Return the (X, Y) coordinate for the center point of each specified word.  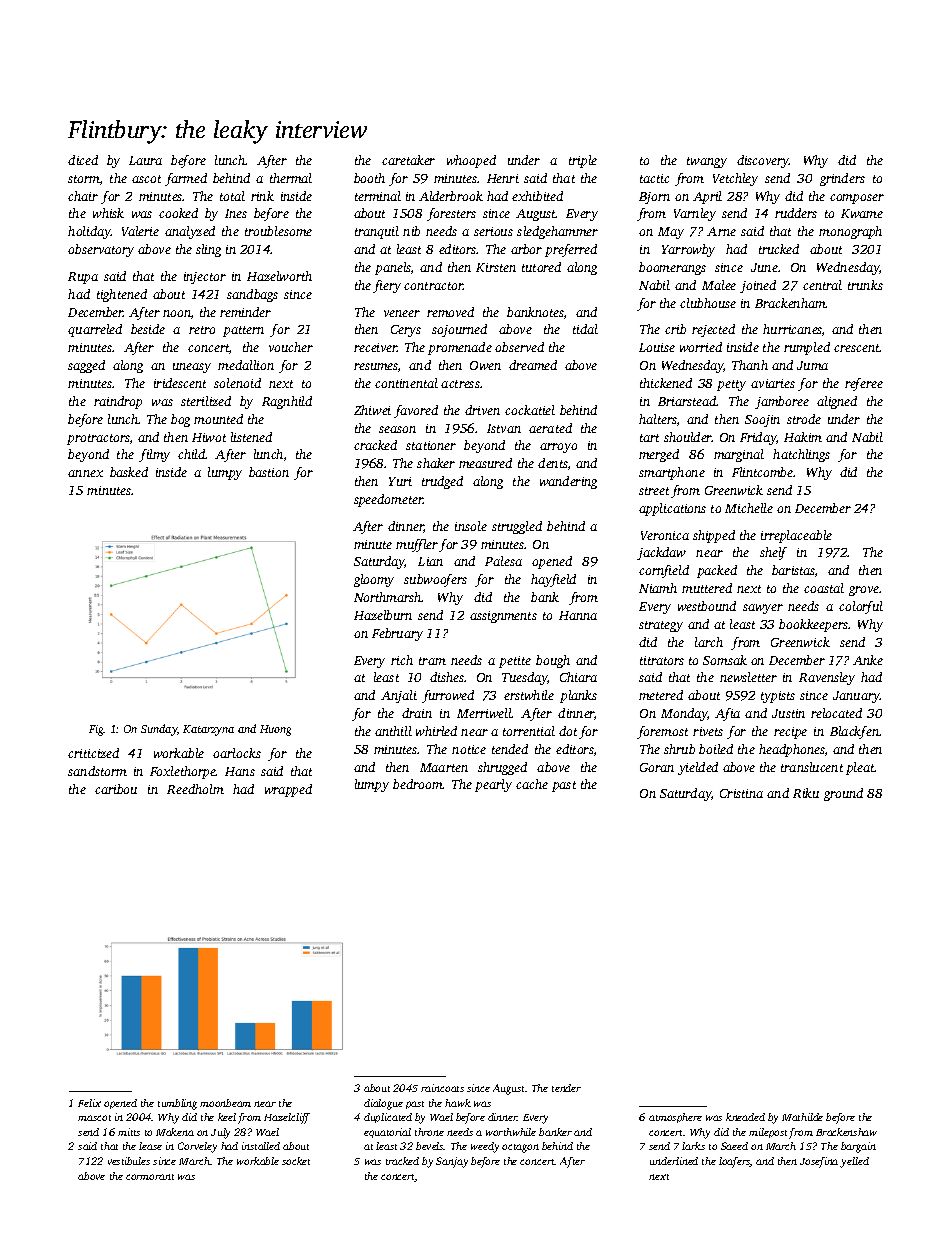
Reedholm (195, 789)
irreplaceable (796, 536)
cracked (375, 445)
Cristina (741, 793)
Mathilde (802, 1117)
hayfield (553, 580)
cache (532, 784)
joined (758, 286)
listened (251, 437)
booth (369, 178)
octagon (520, 1148)
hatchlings (801, 455)
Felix (89, 1103)
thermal (291, 178)
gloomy (374, 580)
